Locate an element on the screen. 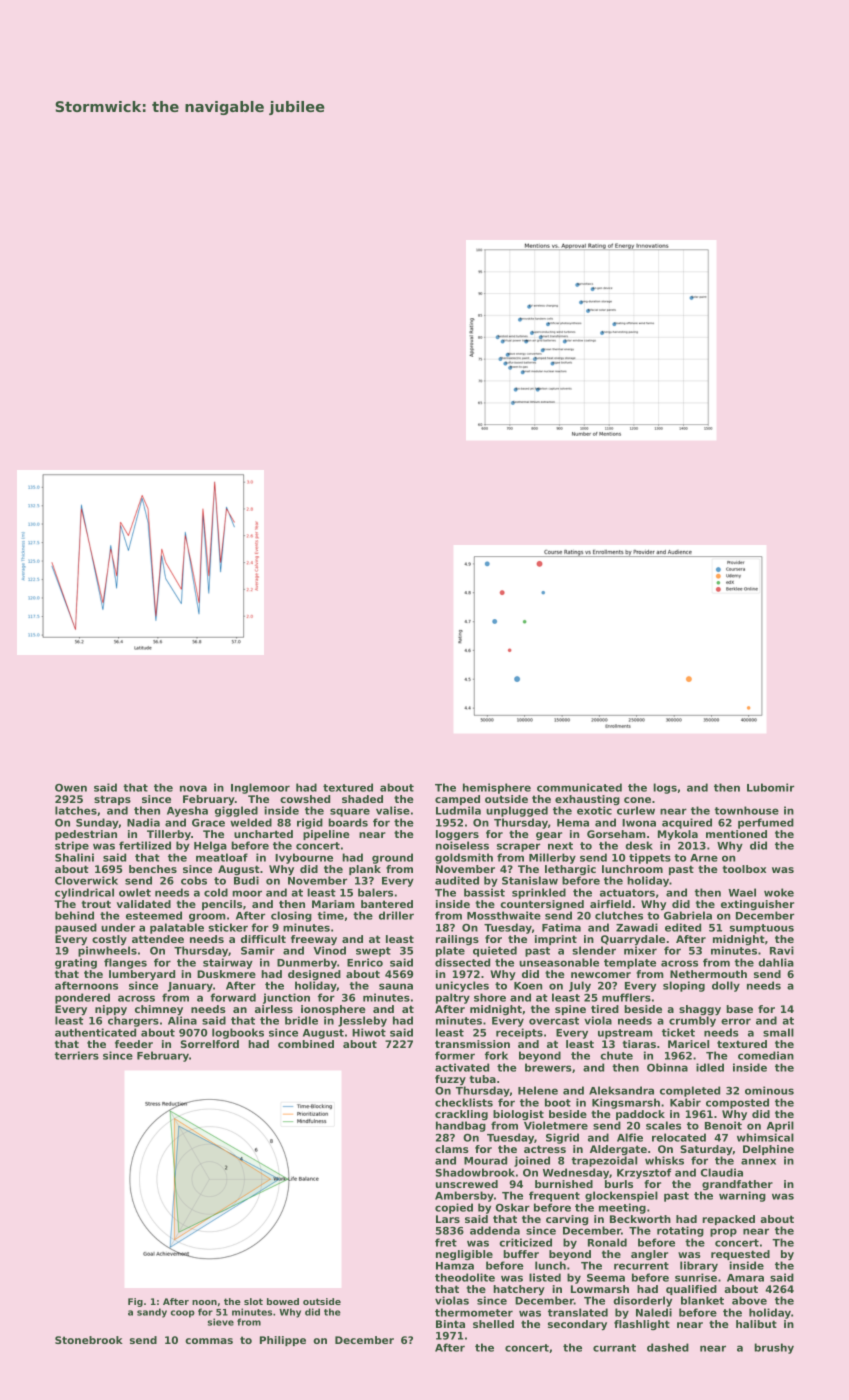 The height and width of the screenshot is (1400, 849). Owen is located at coordinates (71, 788).
